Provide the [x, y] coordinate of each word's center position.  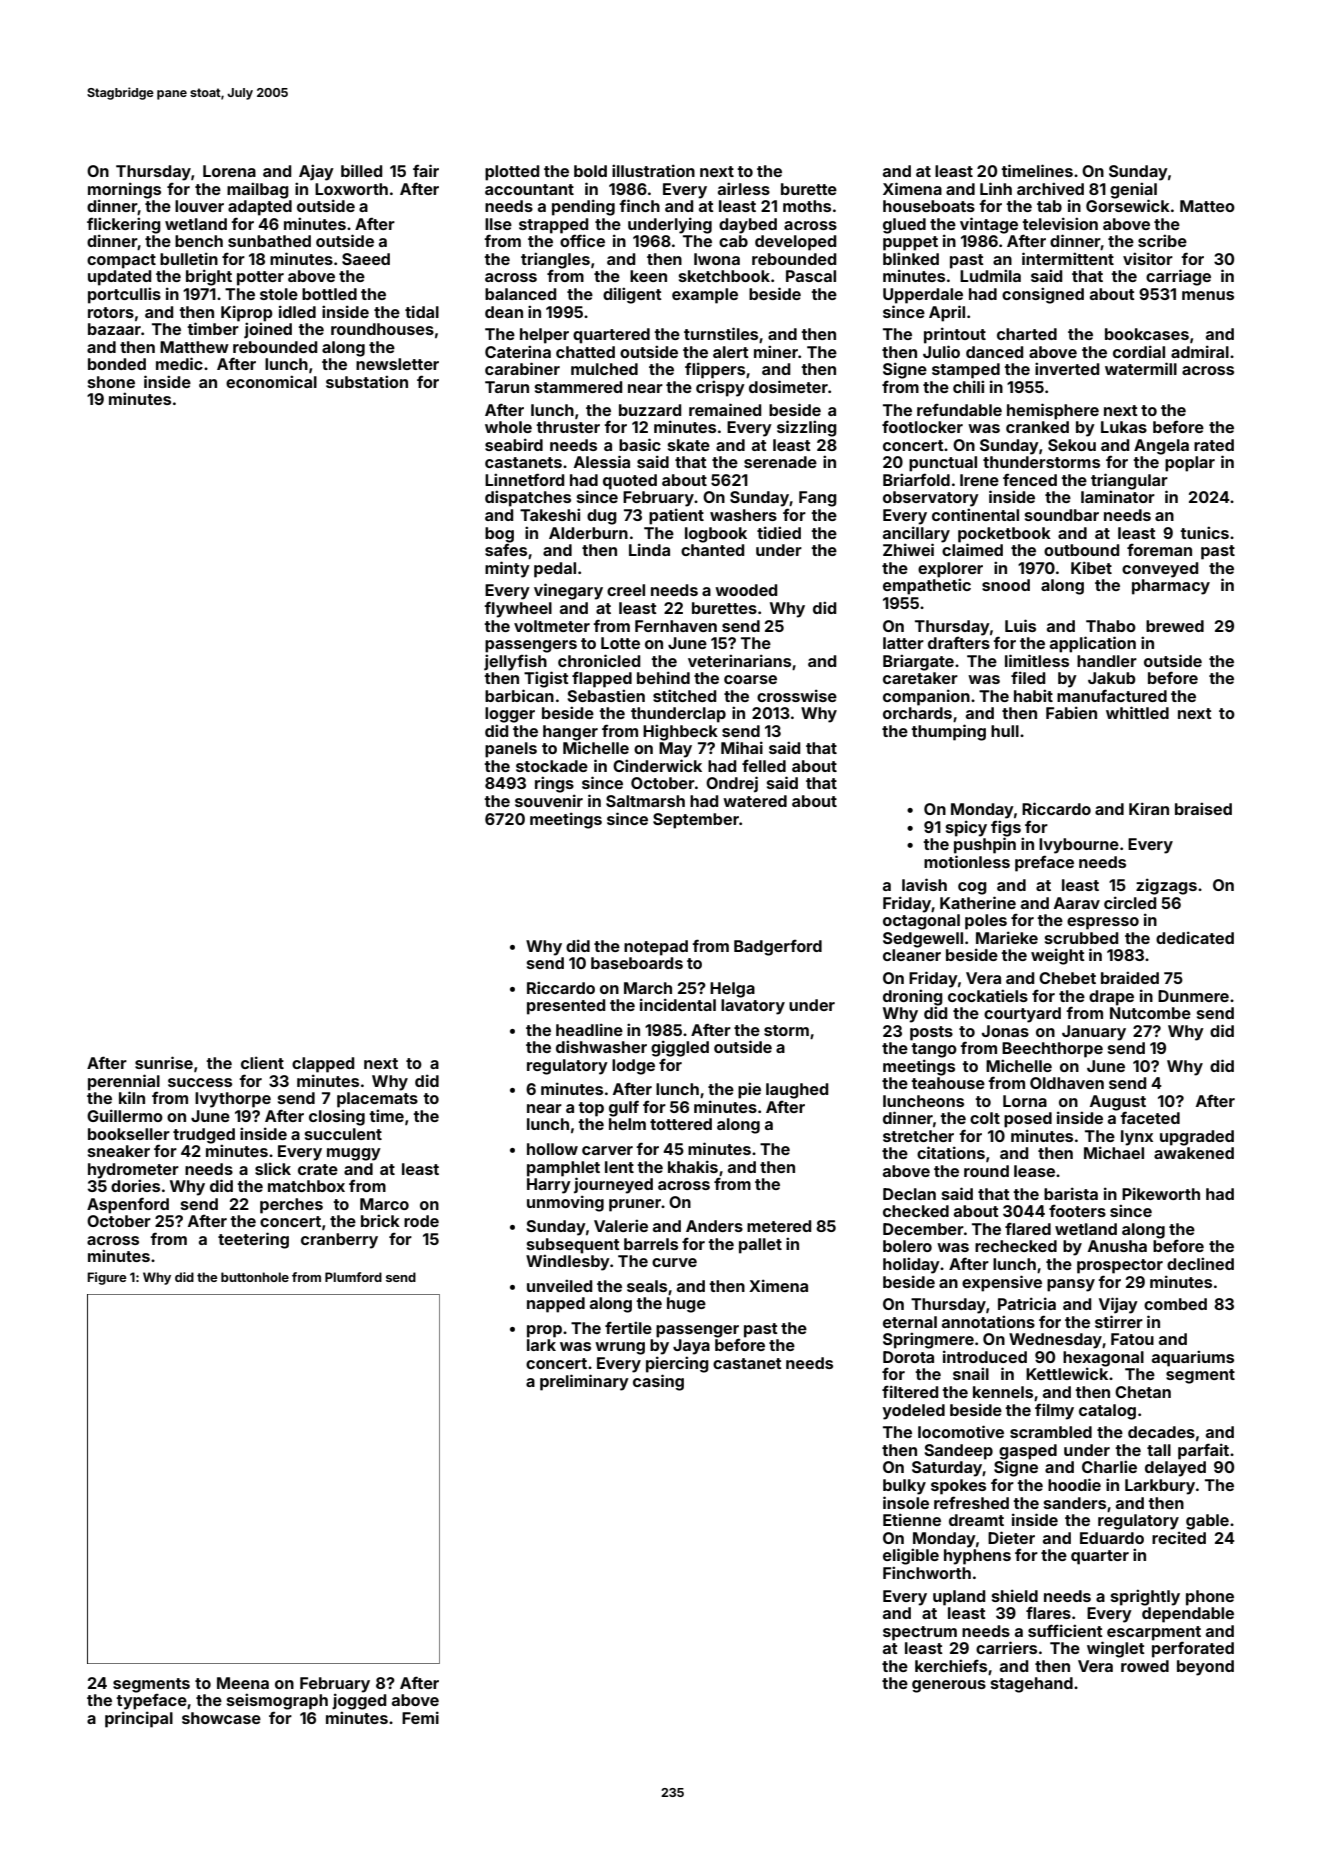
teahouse [948, 1083]
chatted [585, 352]
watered [755, 801]
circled [1130, 902]
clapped [323, 1065]
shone [111, 382]
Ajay [316, 172]
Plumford [353, 1277]
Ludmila [990, 275]
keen [648, 276]
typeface [151, 1702]
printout [955, 335]
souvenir [549, 800]
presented [566, 1007]
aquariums [1193, 1358]
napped [556, 1305]
